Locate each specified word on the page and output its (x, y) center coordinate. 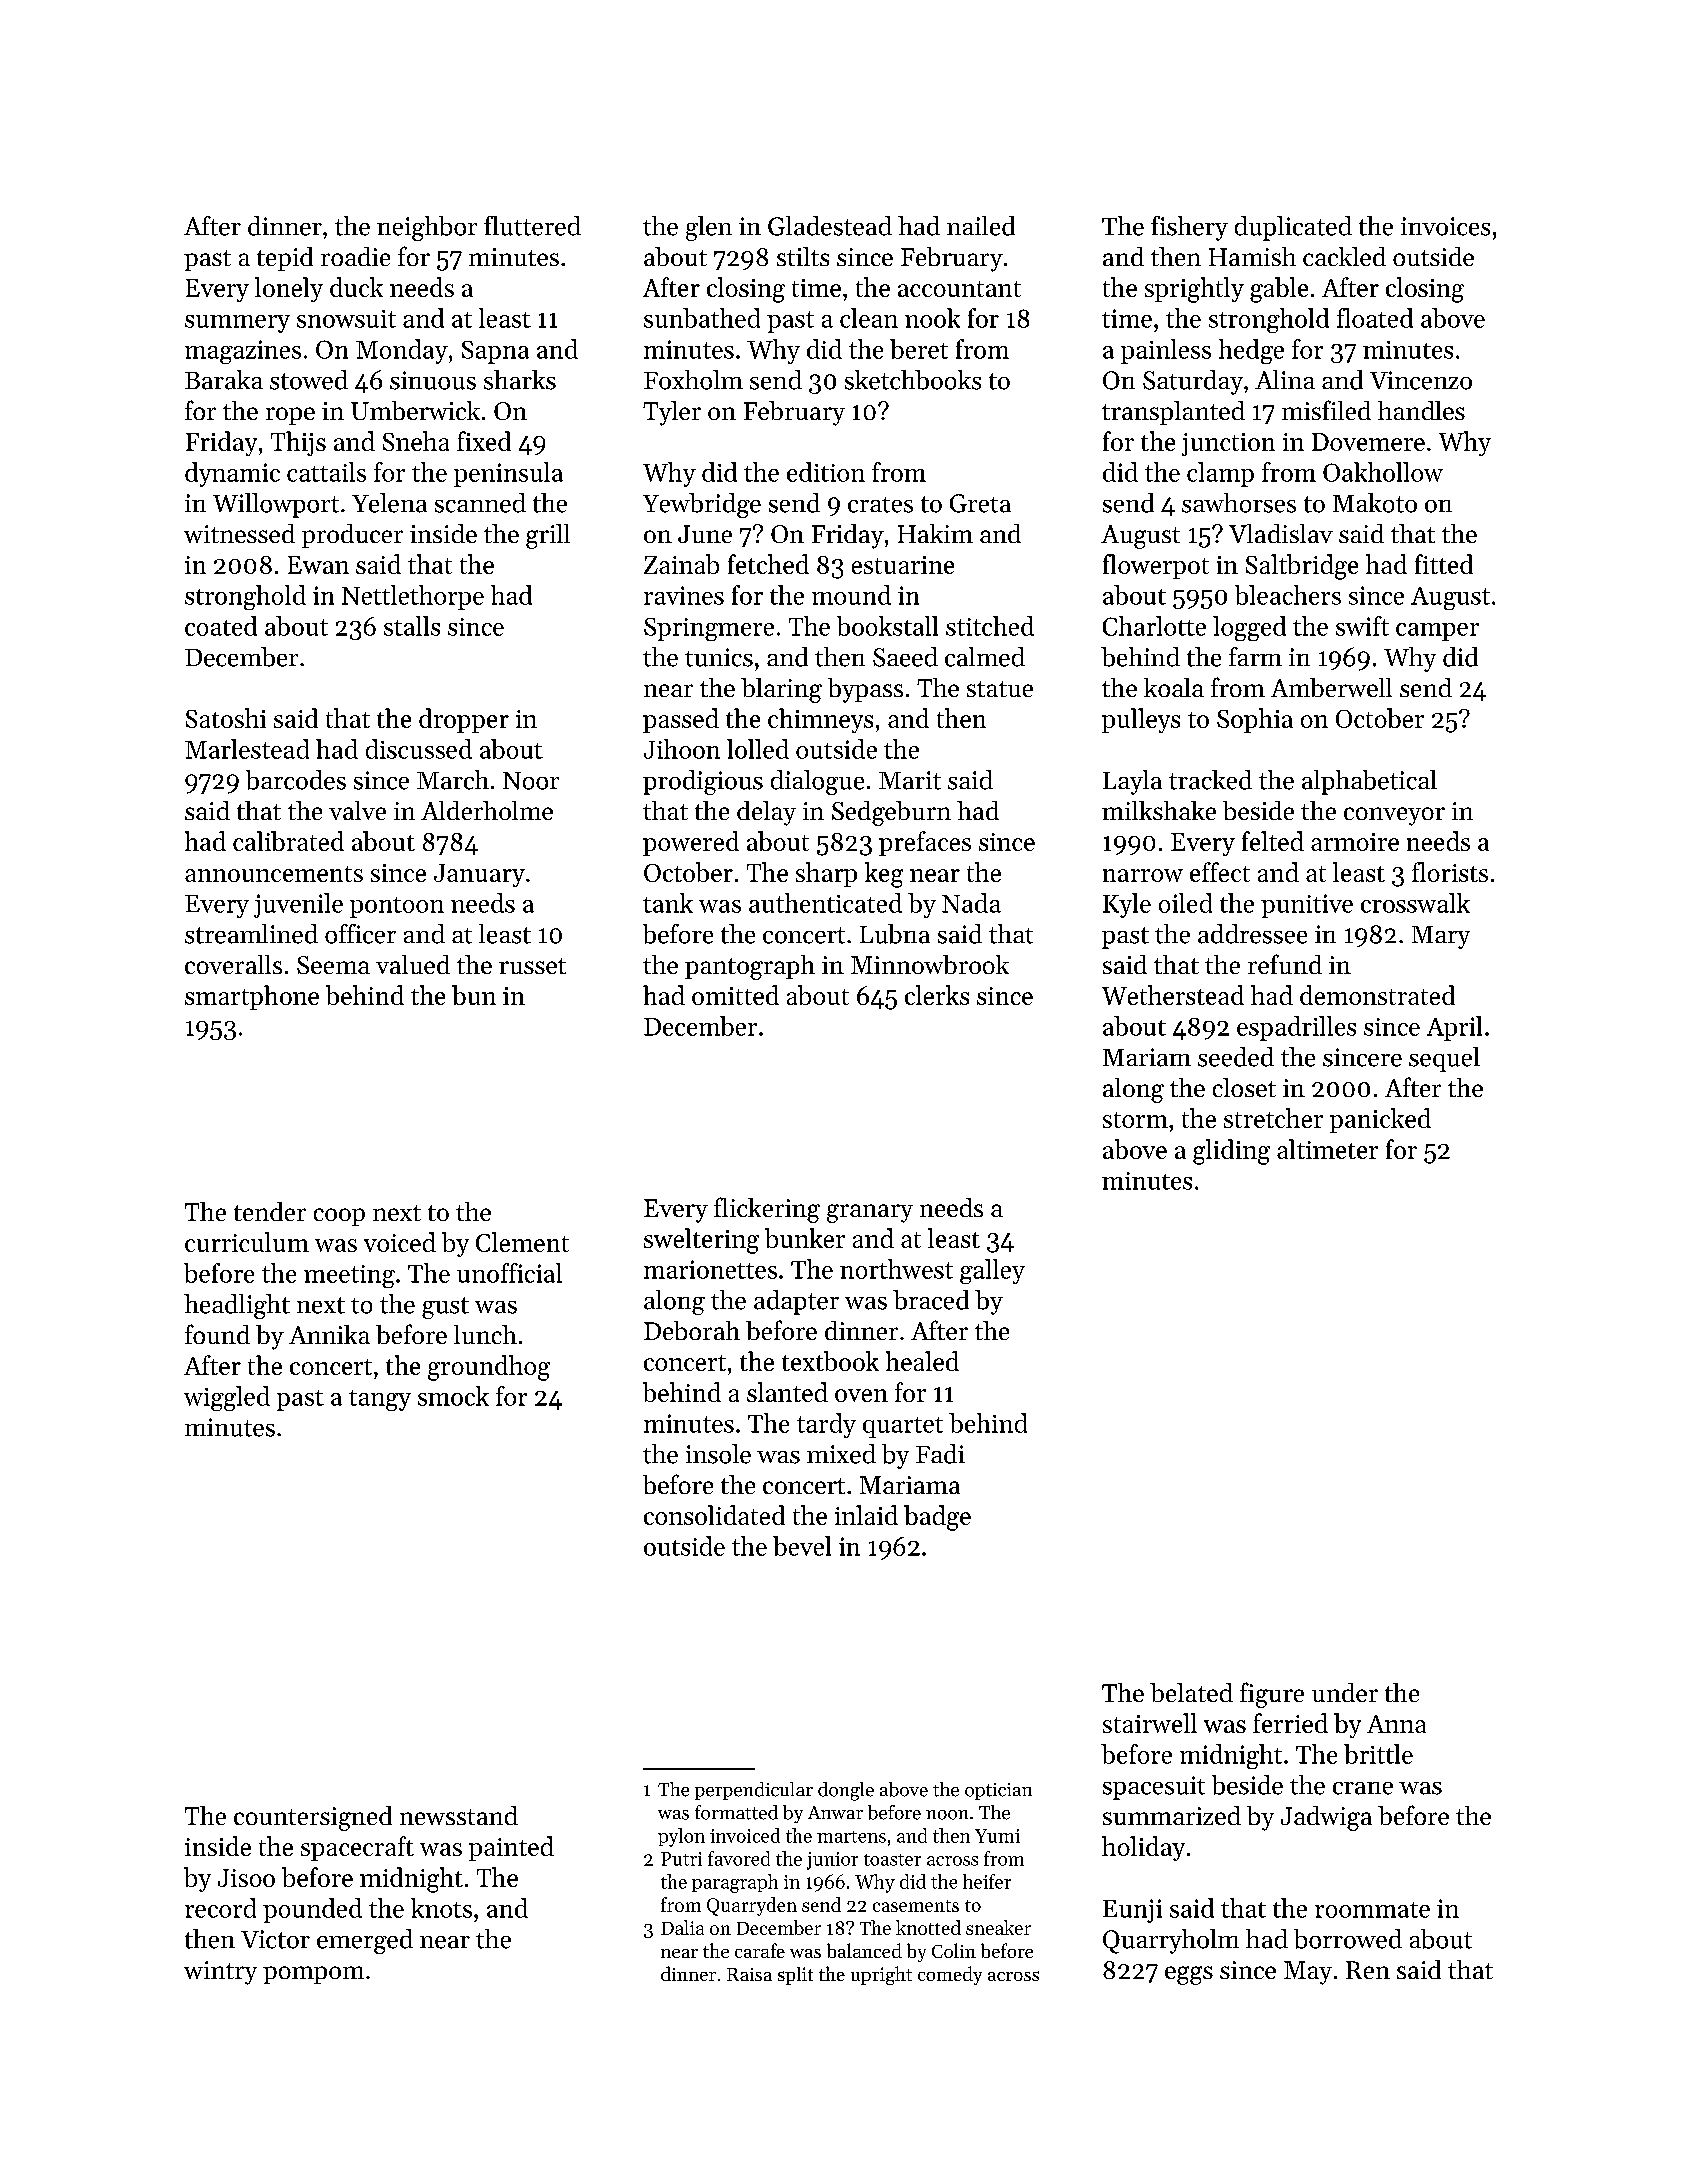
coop (339, 1217)
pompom (313, 1975)
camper (1437, 632)
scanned (480, 503)
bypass (865, 690)
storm (1135, 1120)
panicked (1380, 1120)
